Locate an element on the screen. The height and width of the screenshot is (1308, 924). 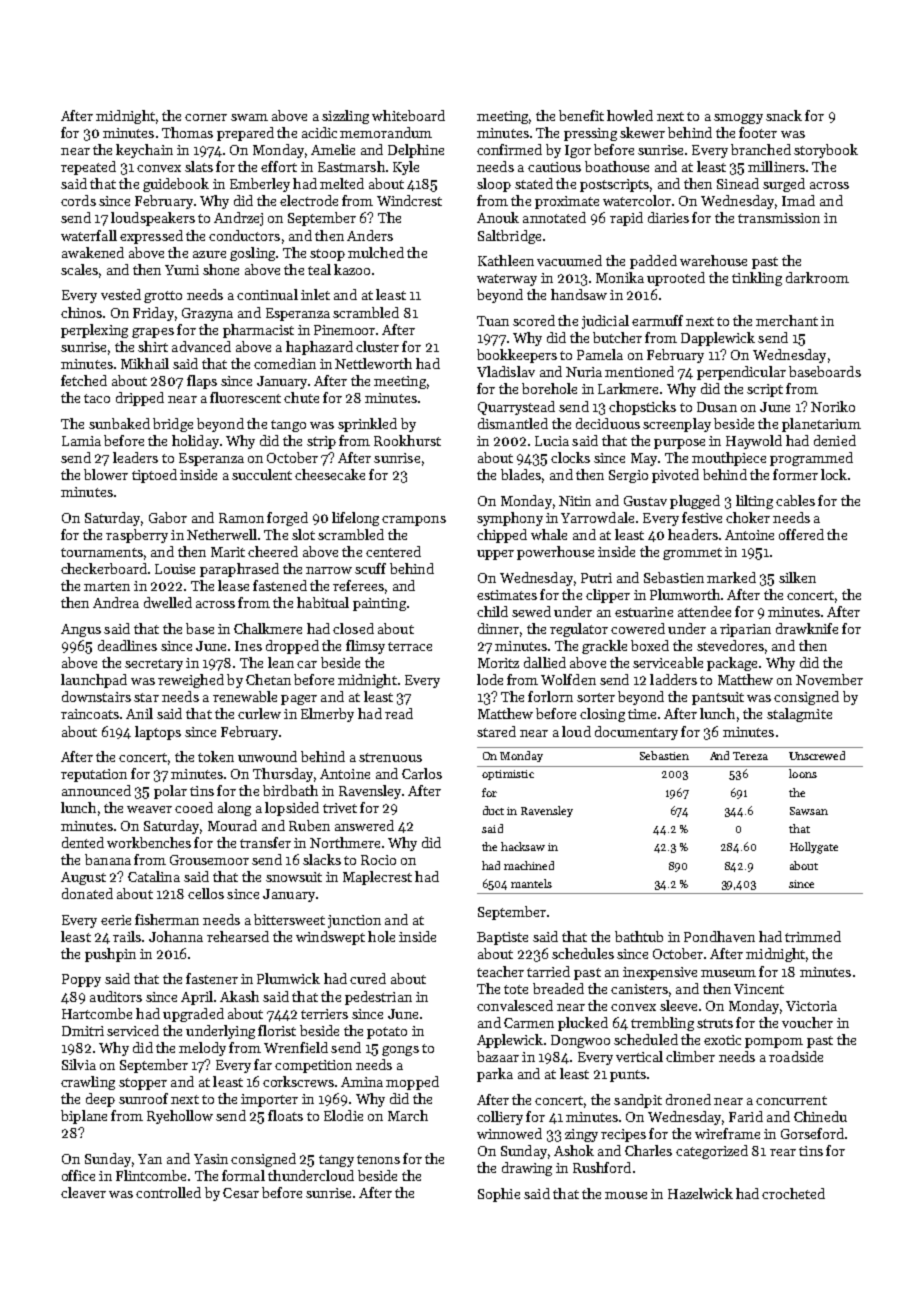
Victoria is located at coordinates (811, 1006).
